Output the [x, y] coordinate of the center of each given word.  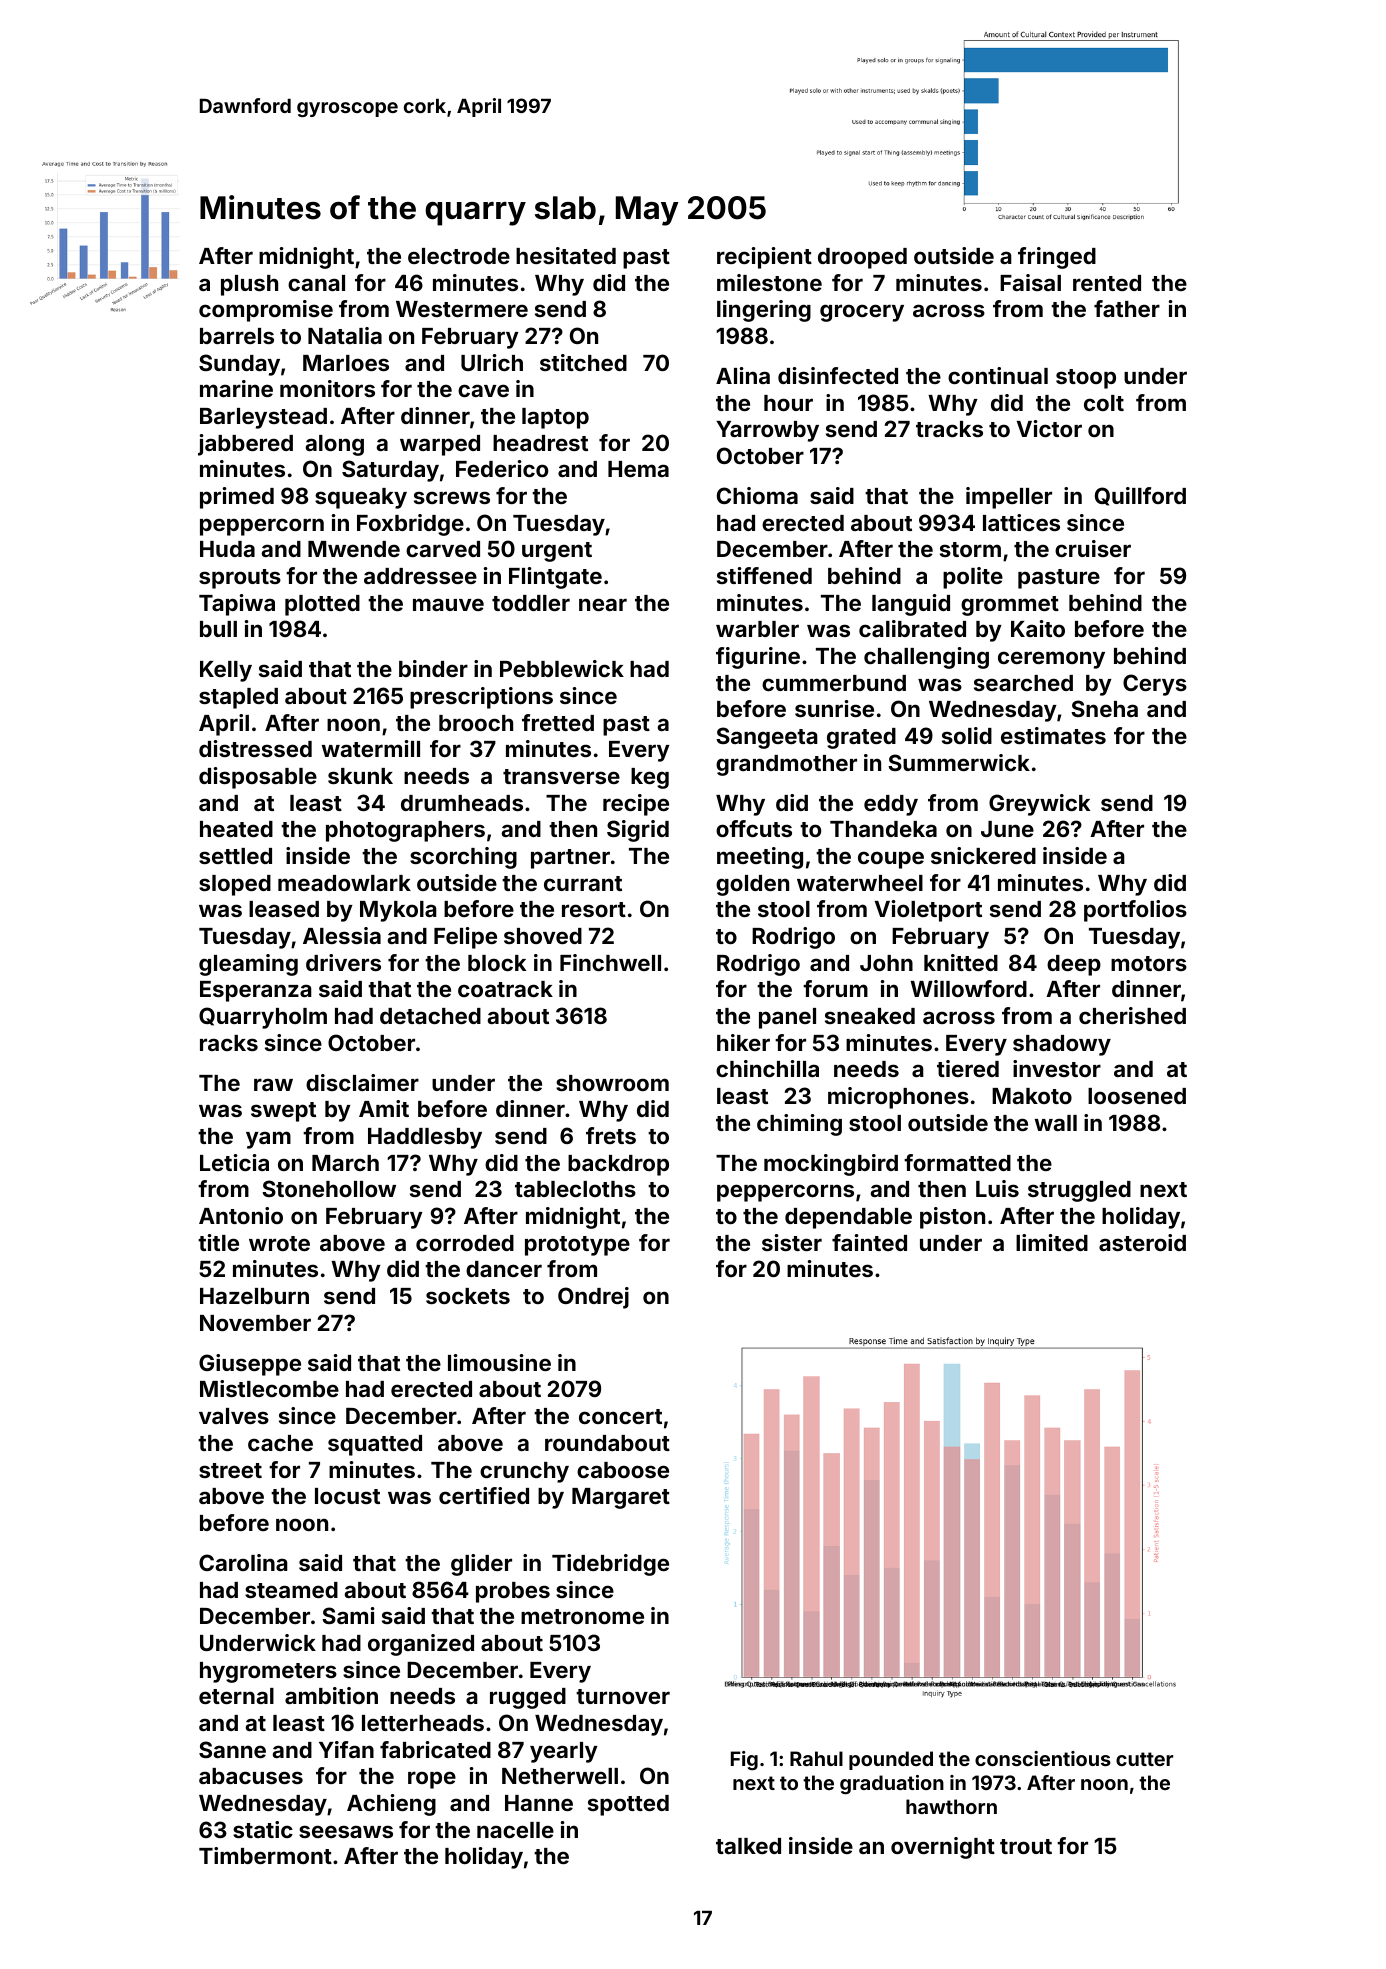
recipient [764, 258]
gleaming [248, 965]
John [886, 963]
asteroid [1142, 1242]
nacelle [515, 1830]
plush [249, 285]
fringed [1057, 258]
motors [1149, 963]
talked [748, 1846]
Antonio [241, 1215]
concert [620, 1416]
